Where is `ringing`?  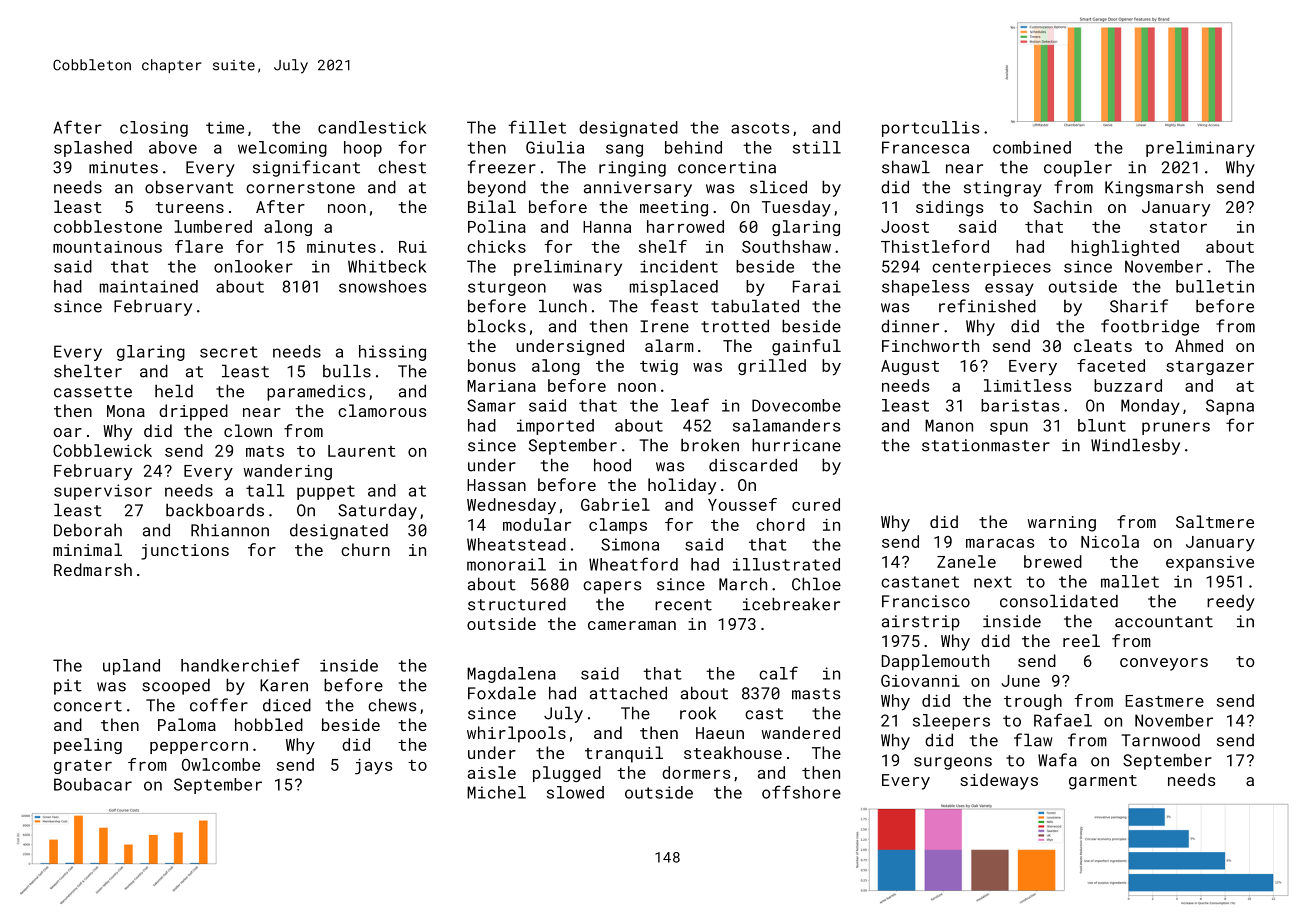 ringing is located at coordinates (632, 169).
